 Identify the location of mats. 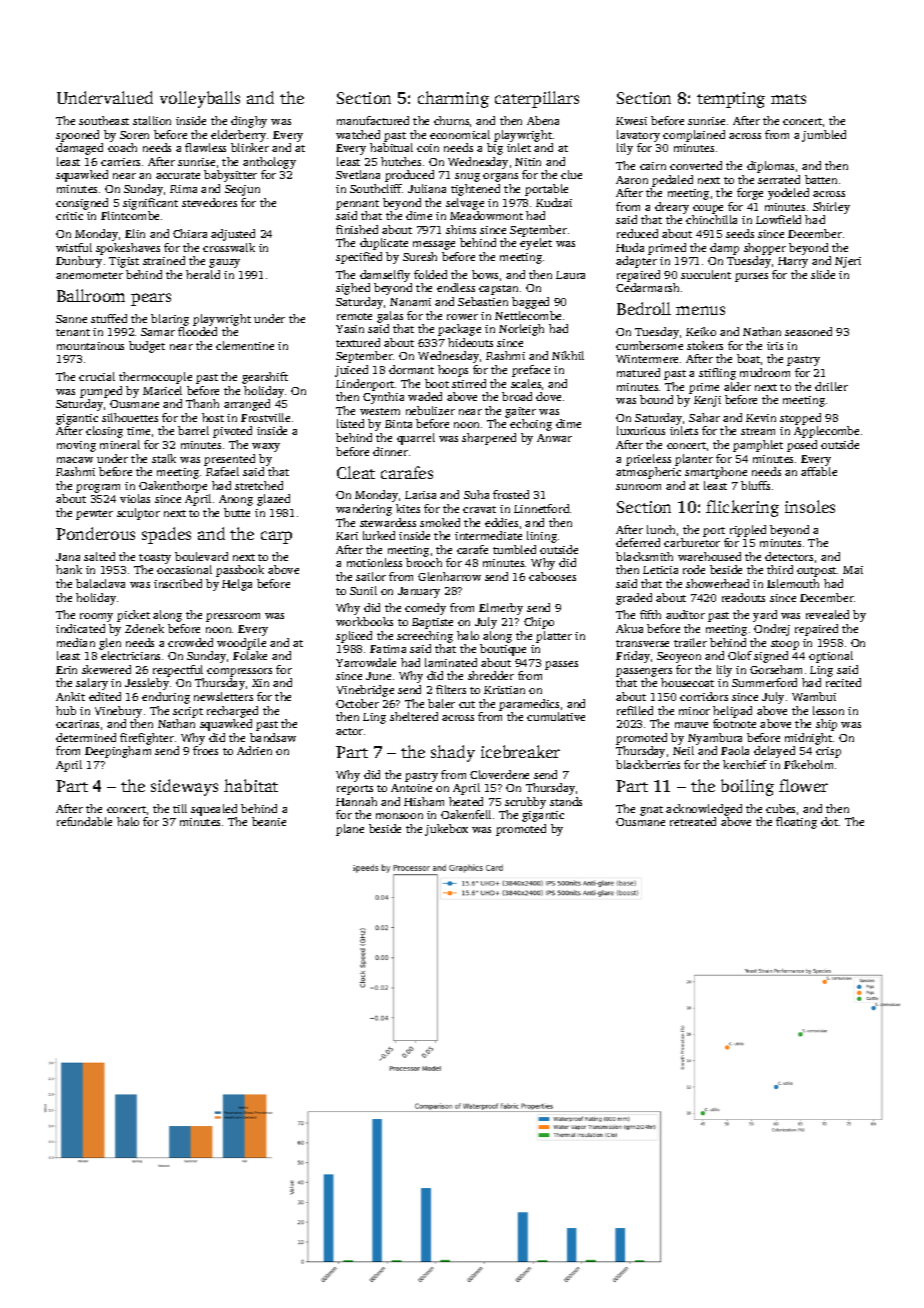
(788, 99).
